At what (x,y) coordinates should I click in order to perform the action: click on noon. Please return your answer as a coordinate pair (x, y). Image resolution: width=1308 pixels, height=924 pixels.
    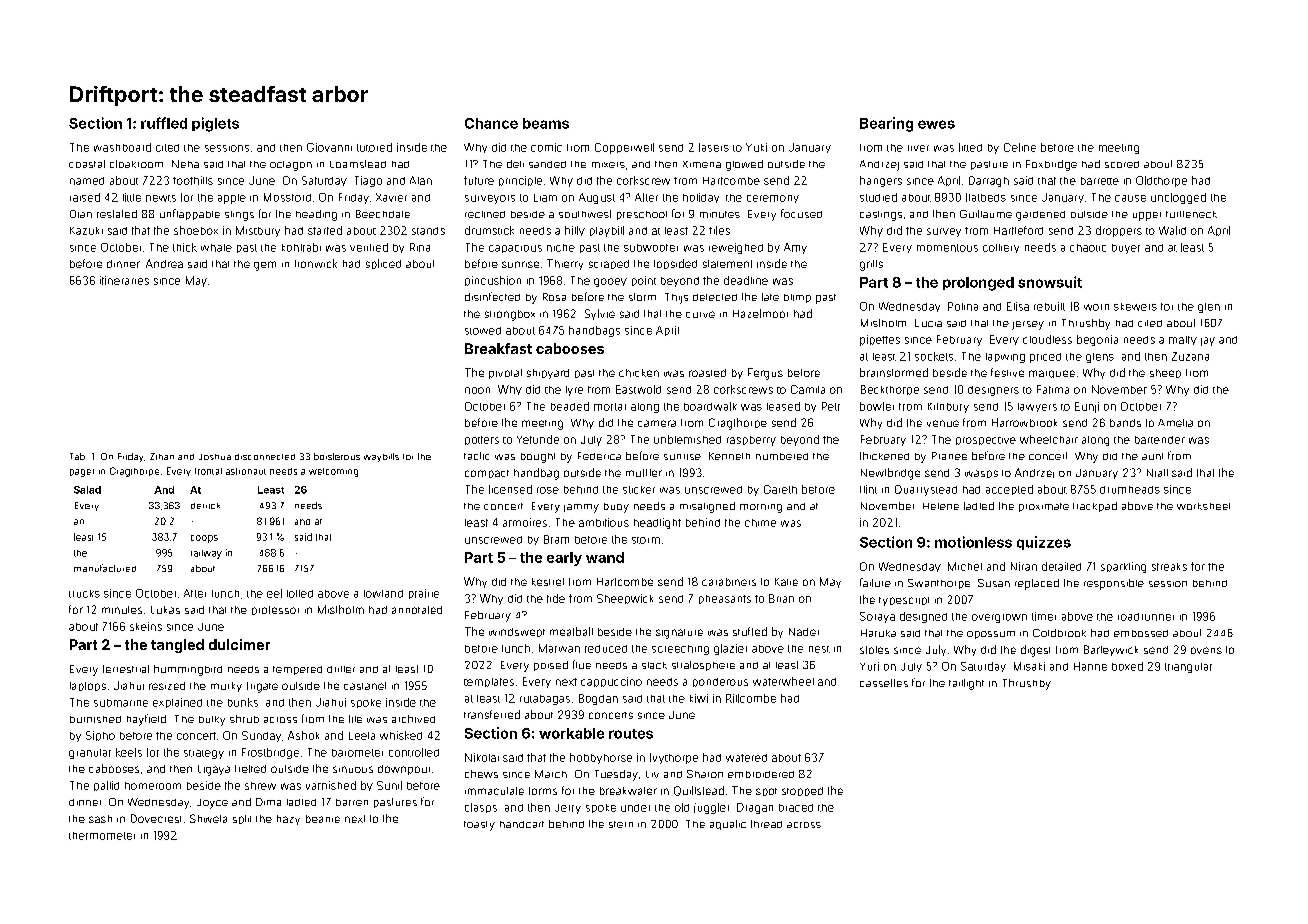
    Looking at the image, I should click on (477, 390).
